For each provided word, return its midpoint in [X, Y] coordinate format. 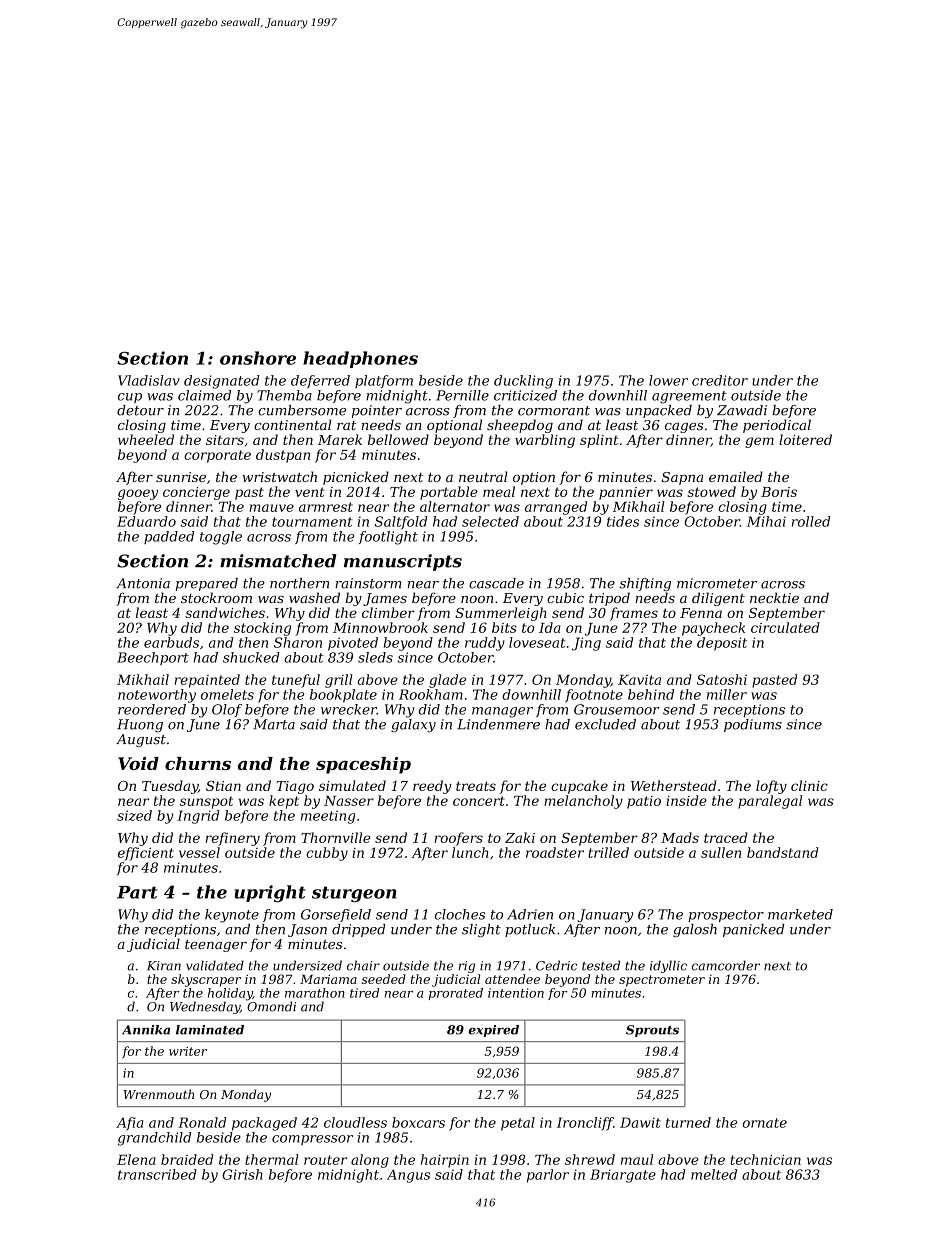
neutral [483, 476]
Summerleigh [501, 614]
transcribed [157, 1174]
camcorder [726, 965]
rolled [811, 521]
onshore [258, 358]
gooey [138, 494]
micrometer [717, 583]
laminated [210, 1030]
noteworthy [157, 696]
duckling [523, 382]
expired [494, 1031]
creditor [720, 380]
